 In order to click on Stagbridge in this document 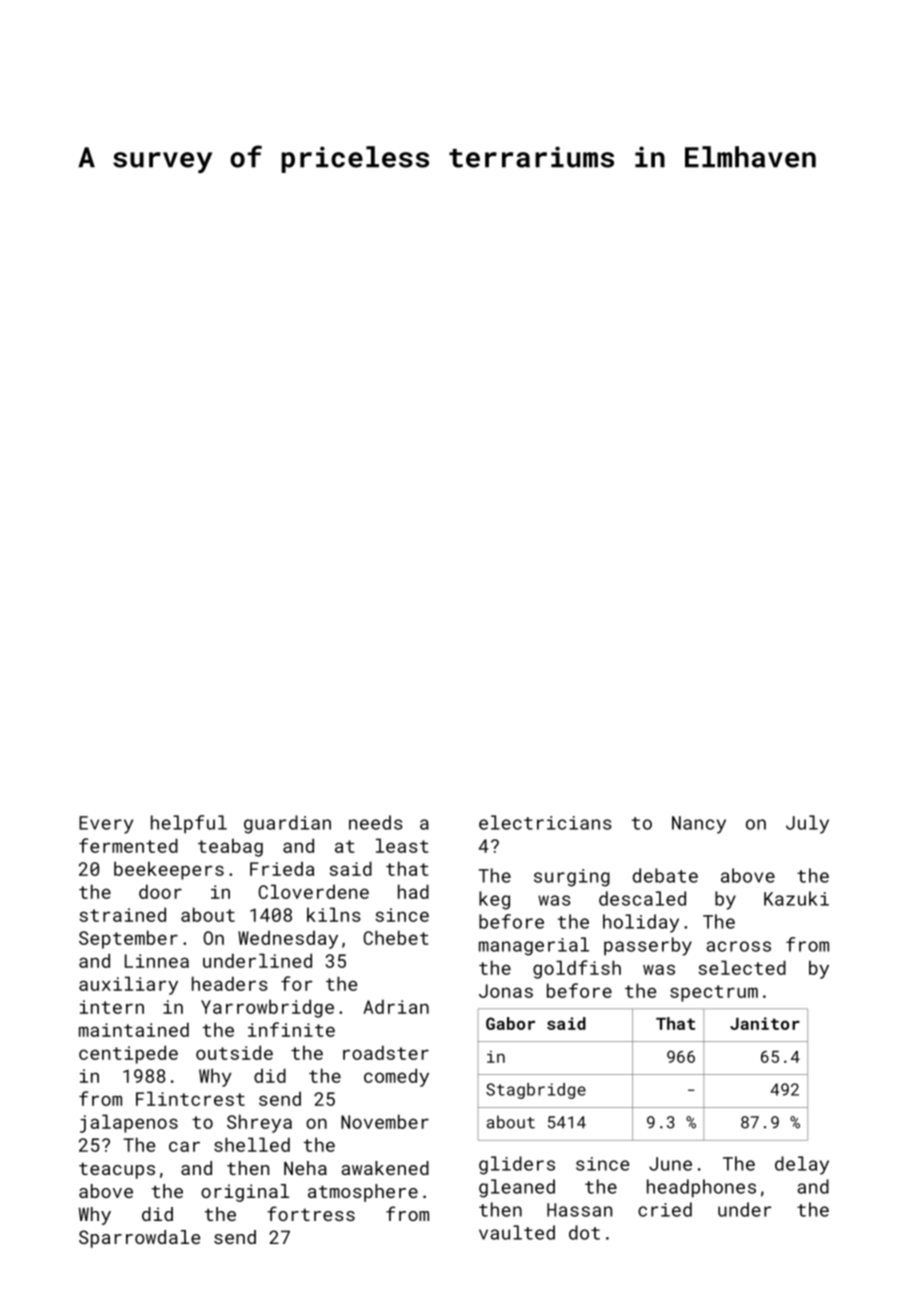, I will do `click(536, 1091)`.
